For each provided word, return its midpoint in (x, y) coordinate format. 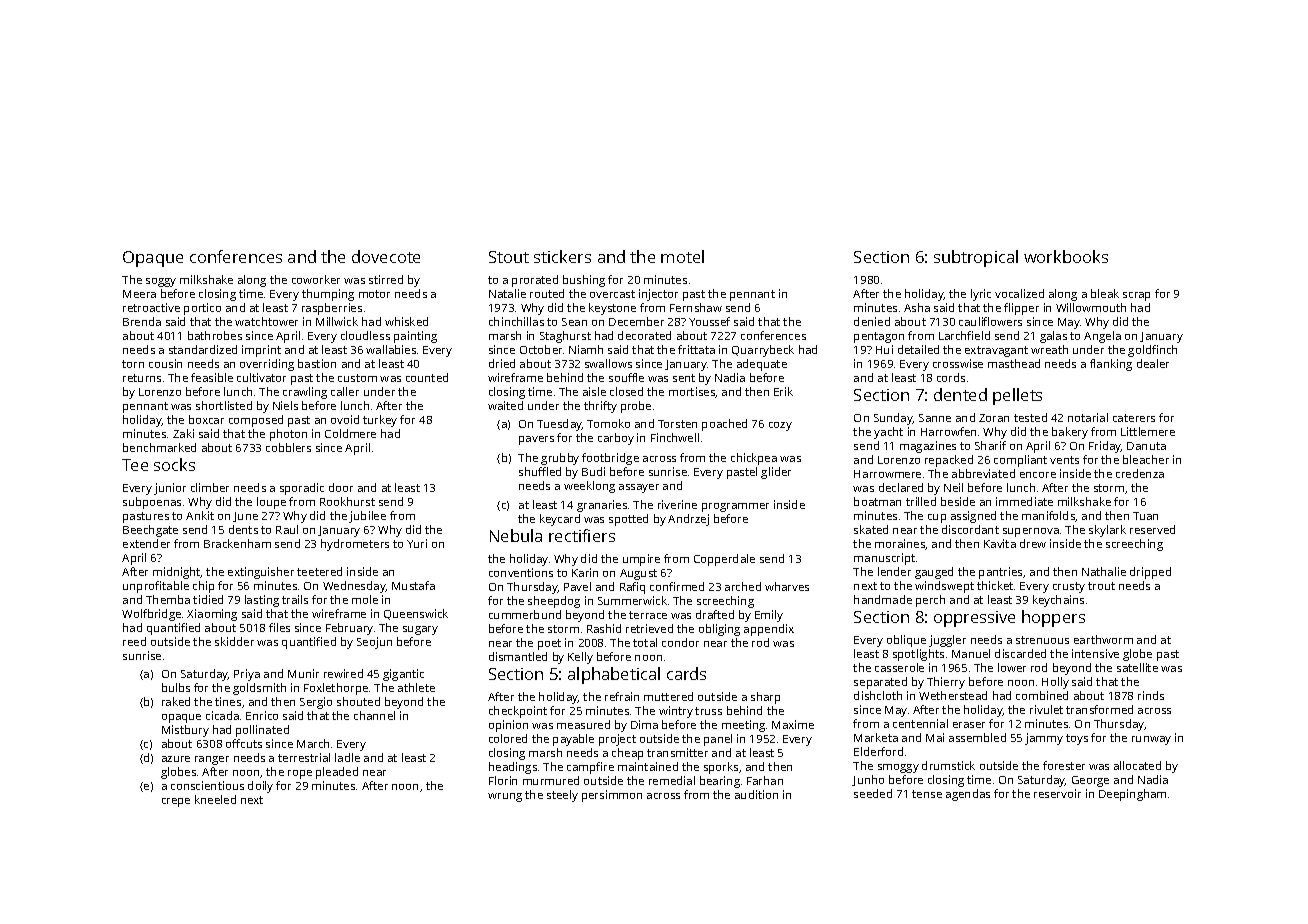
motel (682, 256)
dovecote (386, 256)
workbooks (1066, 256)
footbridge (610, 459)
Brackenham (237, 543)
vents (1064, 460)
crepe (176, 802)
